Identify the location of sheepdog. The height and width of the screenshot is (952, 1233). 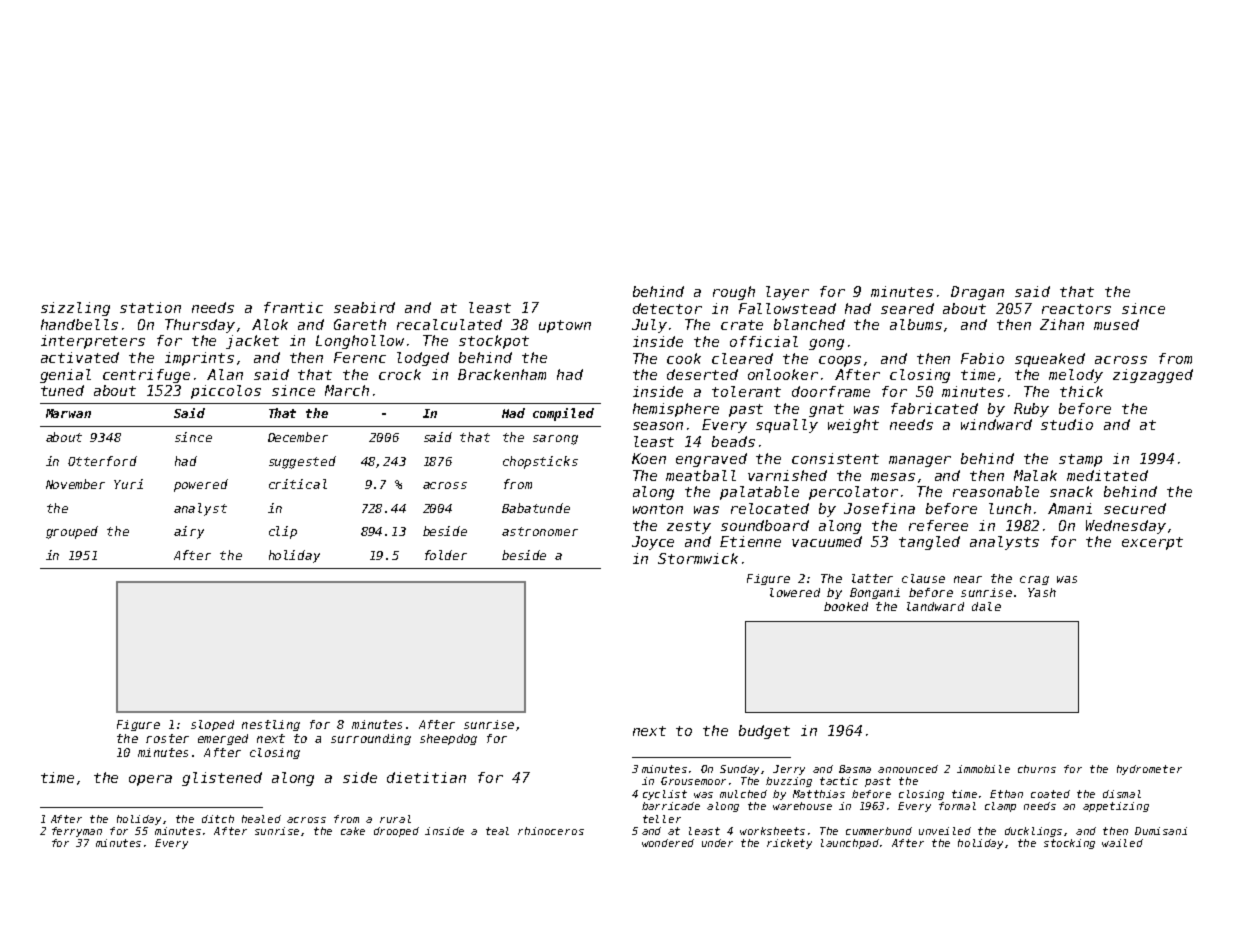
(448, 739).
